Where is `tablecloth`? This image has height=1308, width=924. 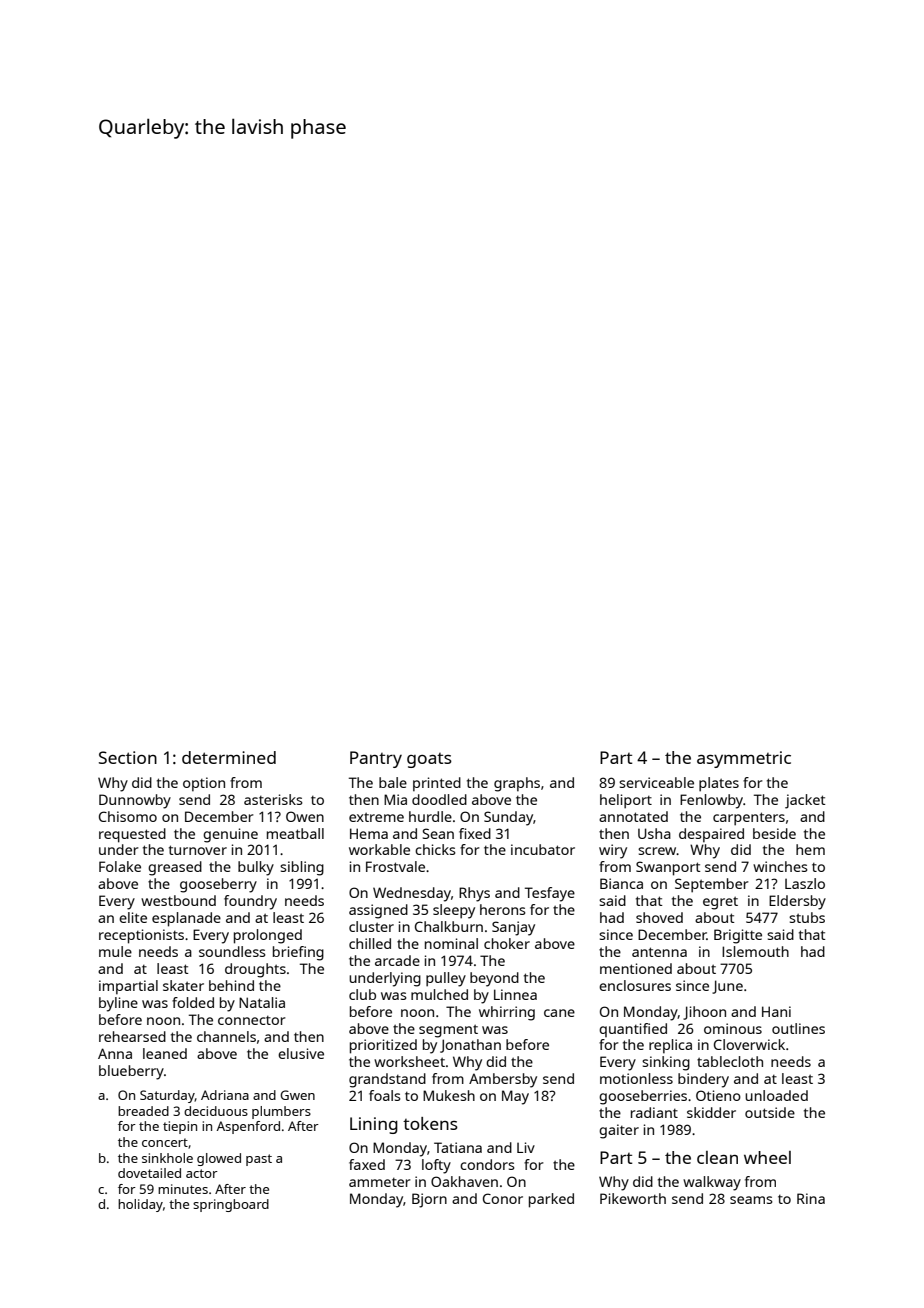 tablecloth is located at coordinates (730, 1061).
